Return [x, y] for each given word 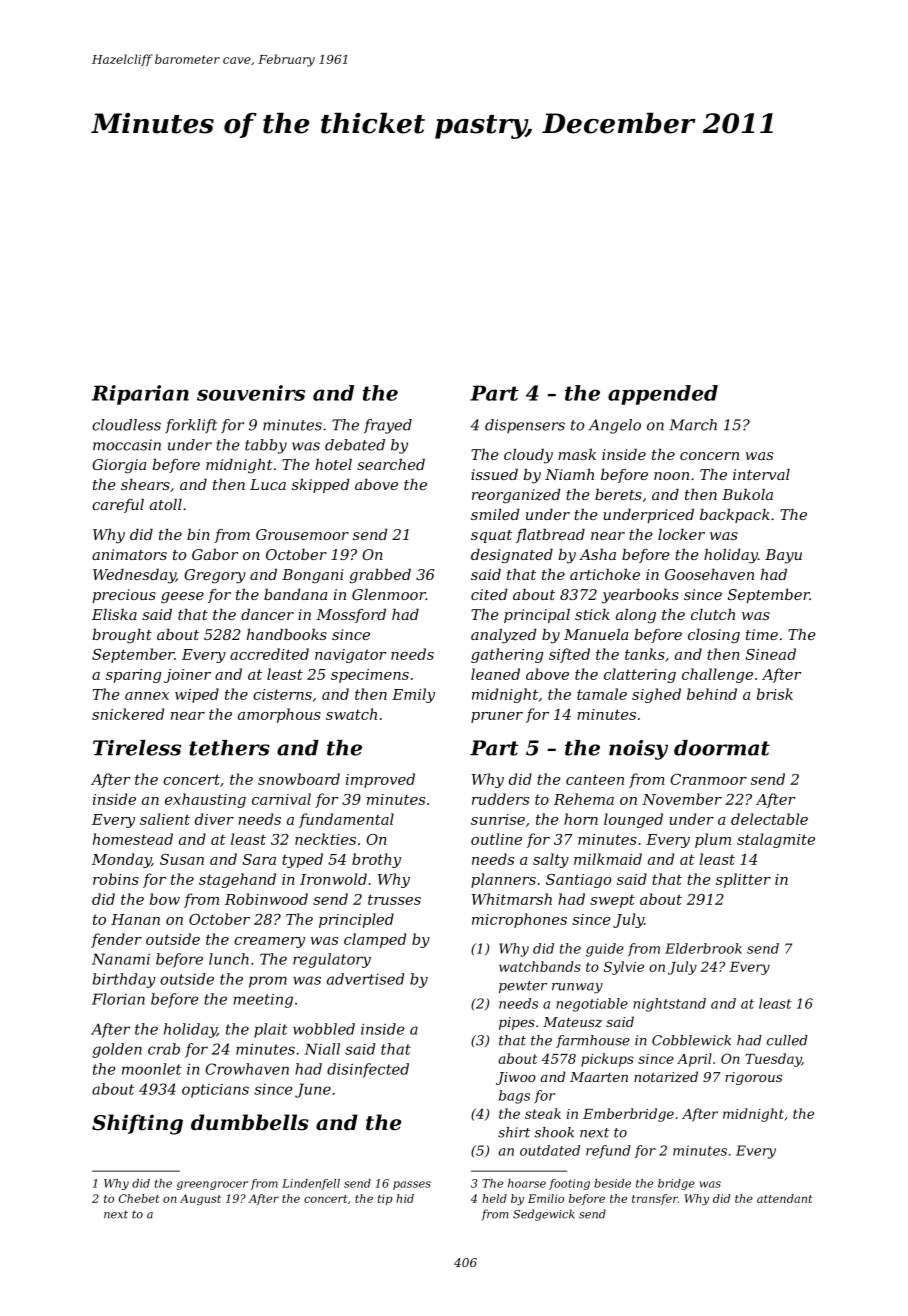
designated [512, 556]
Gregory [215, 576]
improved [380, 780]
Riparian [140, 395]
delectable [769, 819]
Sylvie [624, 968]
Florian [118, 999]
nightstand [669, 1005]
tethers [229, 748]
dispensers [525, 426]
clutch [713, 614]
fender [116, 940]
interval [761, 474]
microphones [519, 920]
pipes [517, 1023]
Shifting [137, 1124]
